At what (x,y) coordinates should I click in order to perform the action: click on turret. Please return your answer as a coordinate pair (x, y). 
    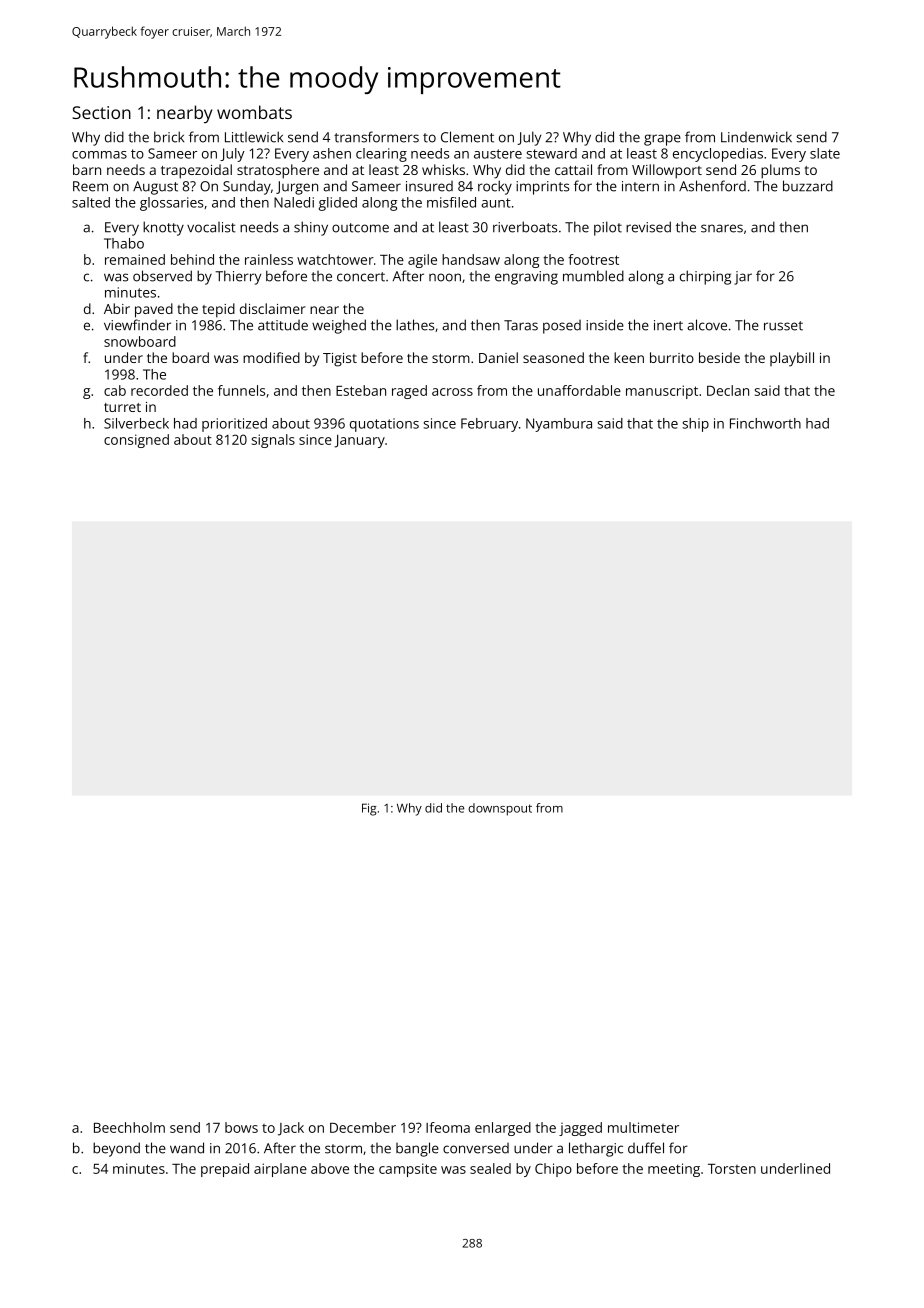
    Looking at the image, I should click on (122, 407).
